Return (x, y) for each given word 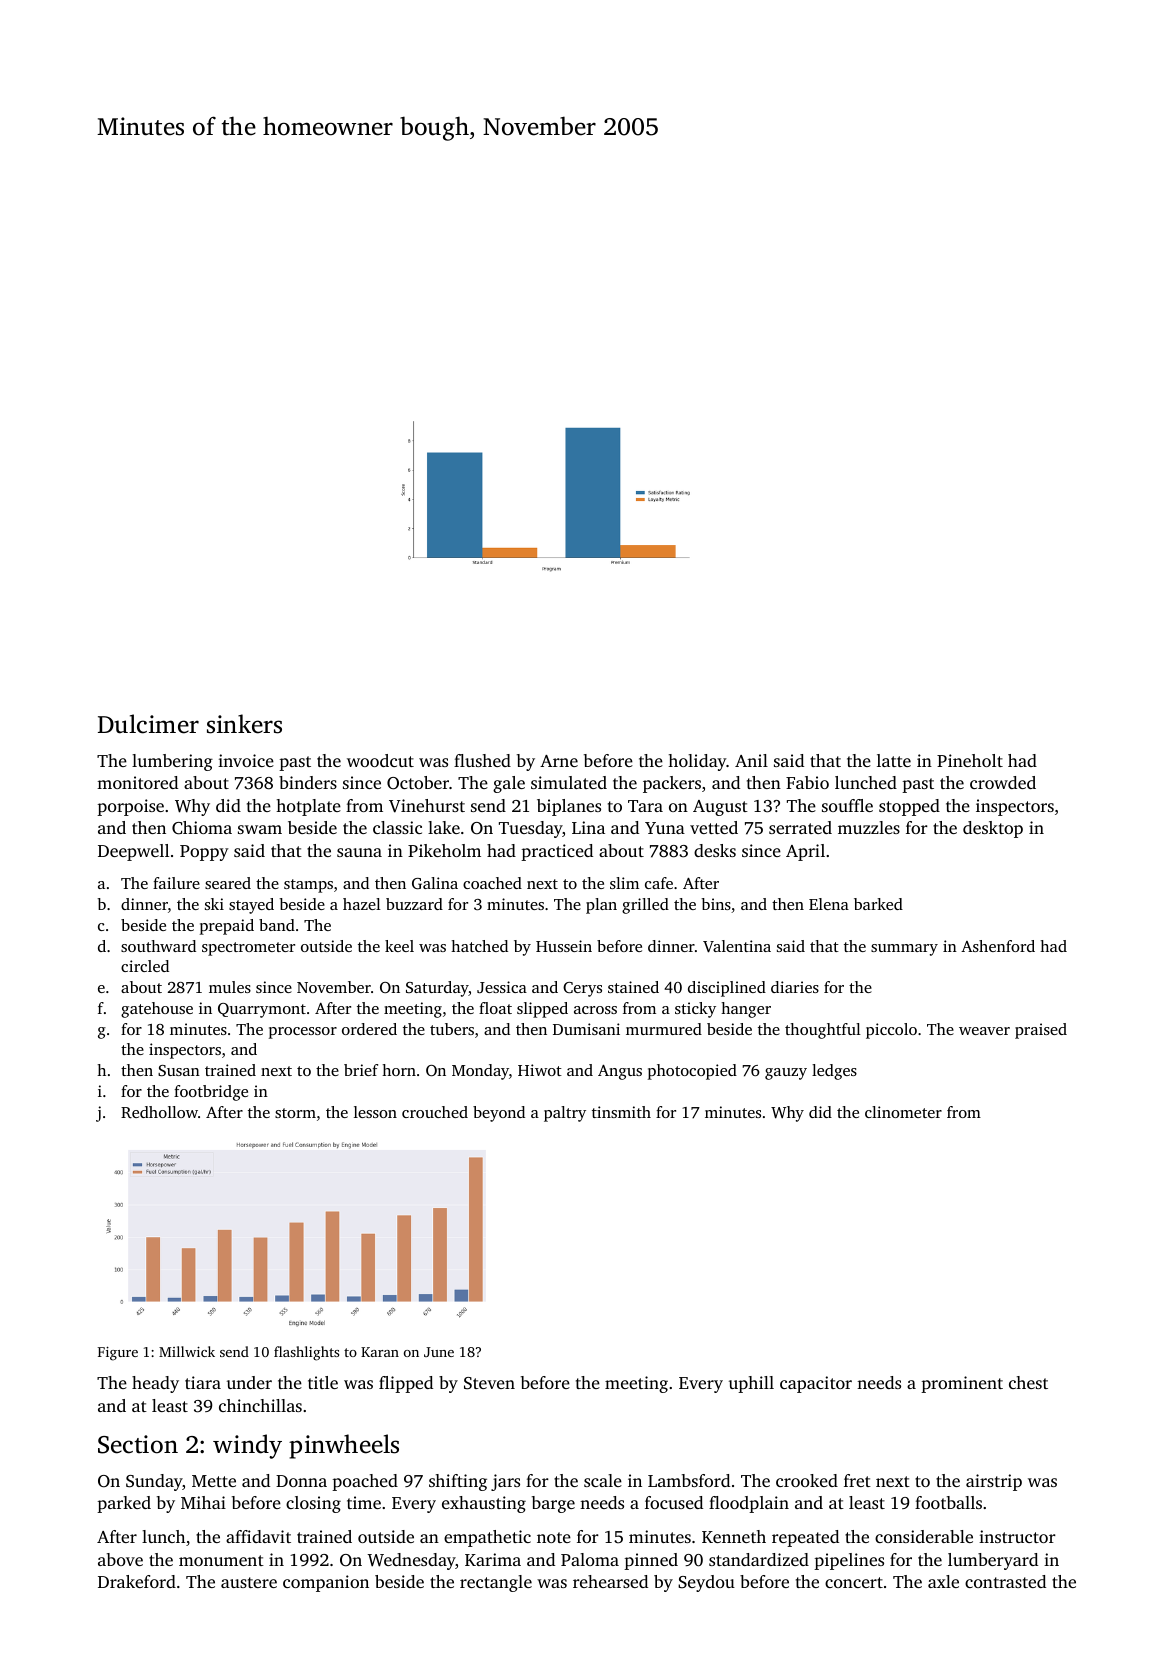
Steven (489, 1383)
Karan (380, 1352)
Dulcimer (148, 724)
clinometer (903, 1112)
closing (313, 1504)
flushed (482, 760)
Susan (179, 1070)
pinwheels (344, 1446)
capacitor (816, 1384)
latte (894, 760)
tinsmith (621, 1112)
